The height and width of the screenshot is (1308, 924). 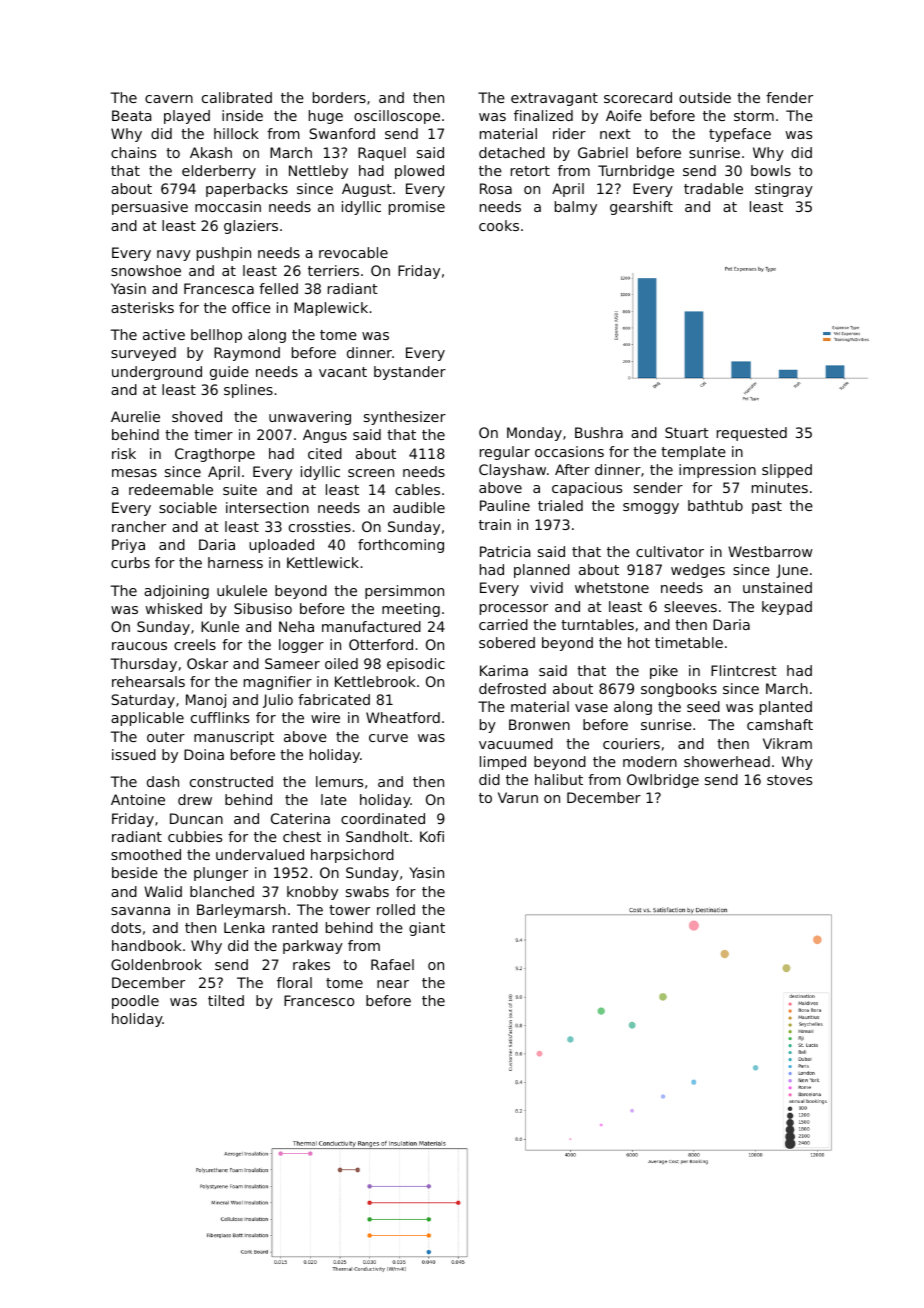 What do you see at coordinates (339, 781) in the screenshot?
I see `lemurs` at bounding box center [339, 781].
